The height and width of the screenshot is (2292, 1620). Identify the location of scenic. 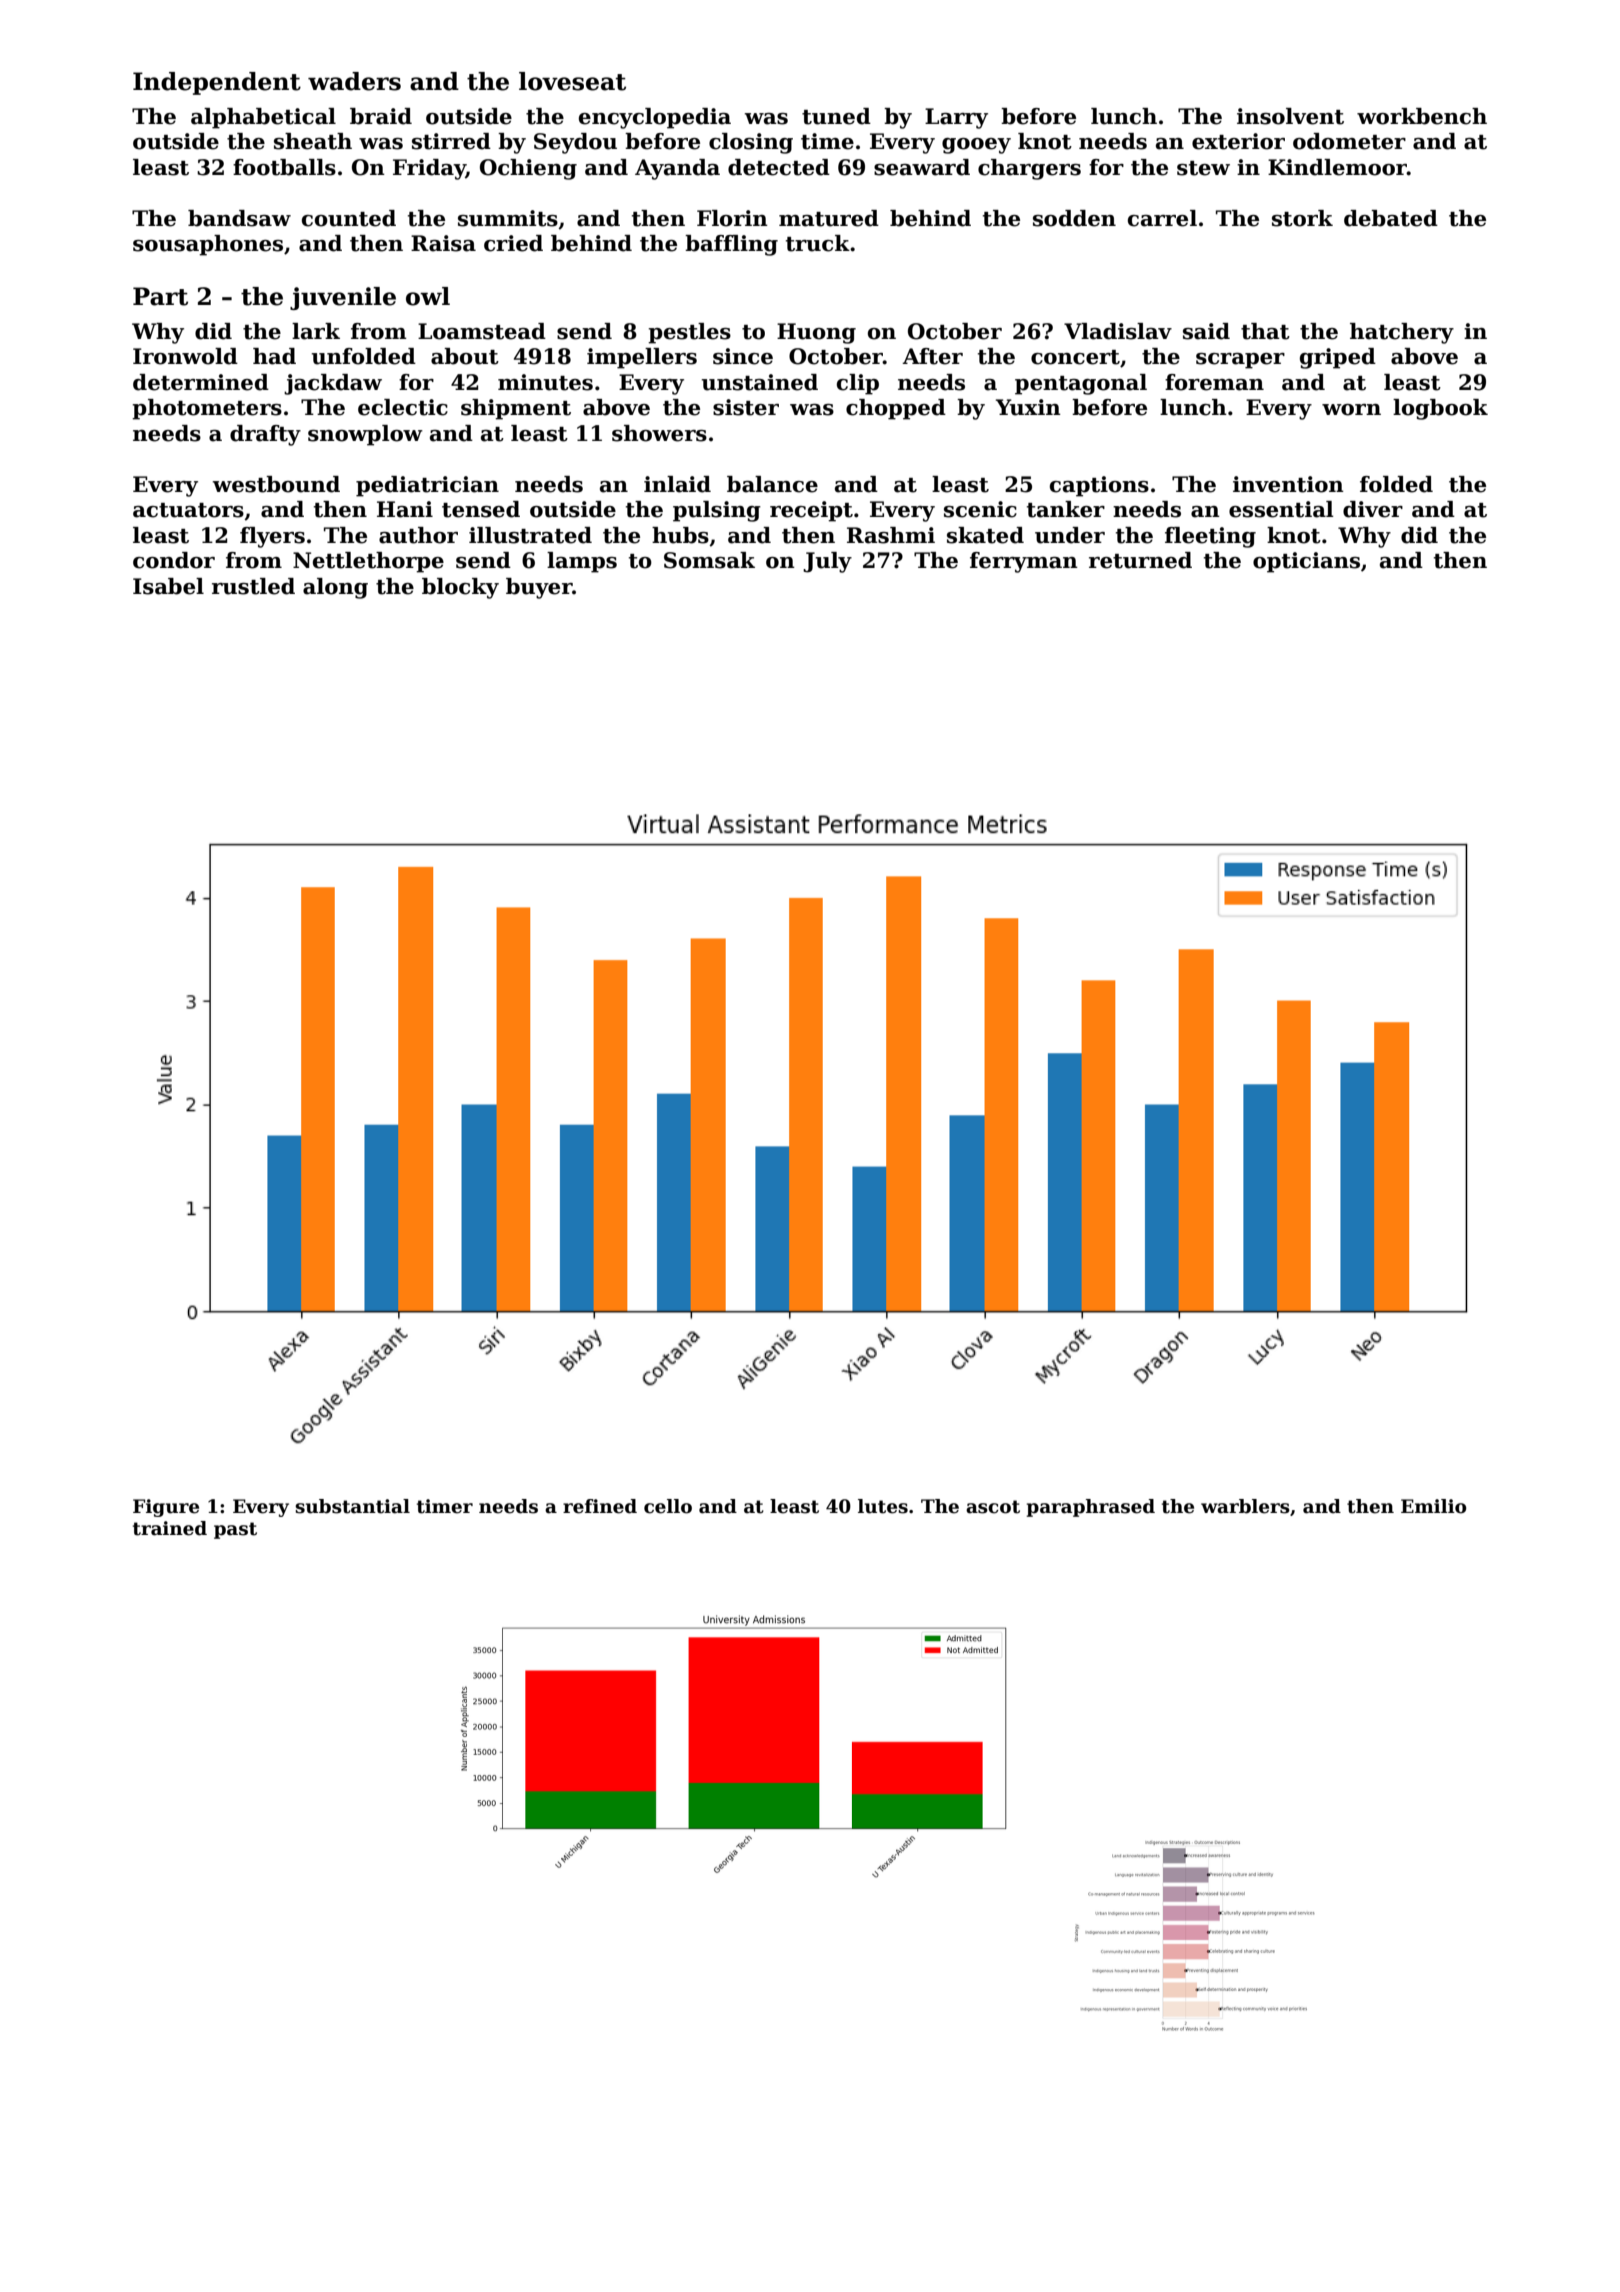
(980, 509).
